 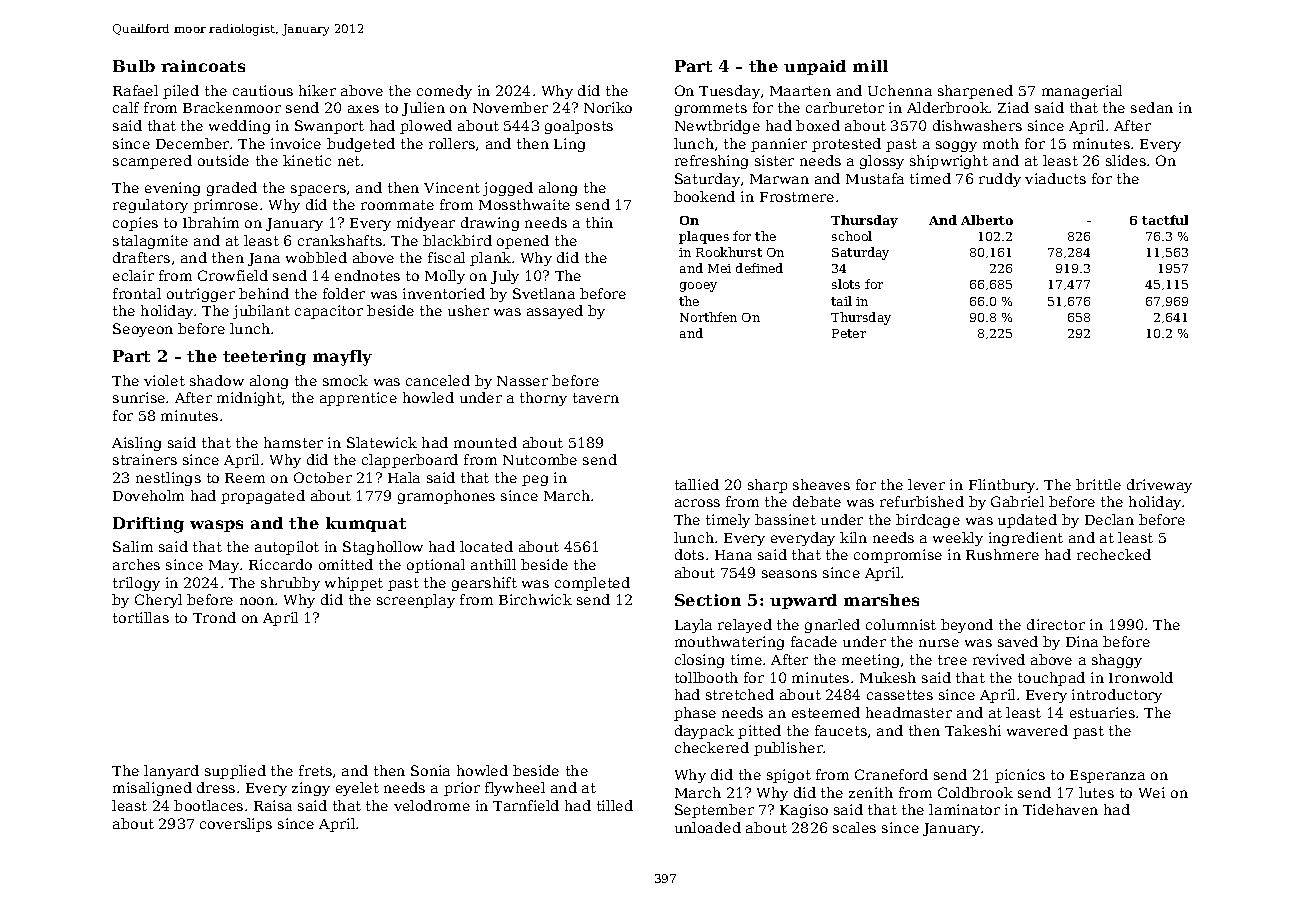 I want to click on violet, so click(x=164, y=380).
